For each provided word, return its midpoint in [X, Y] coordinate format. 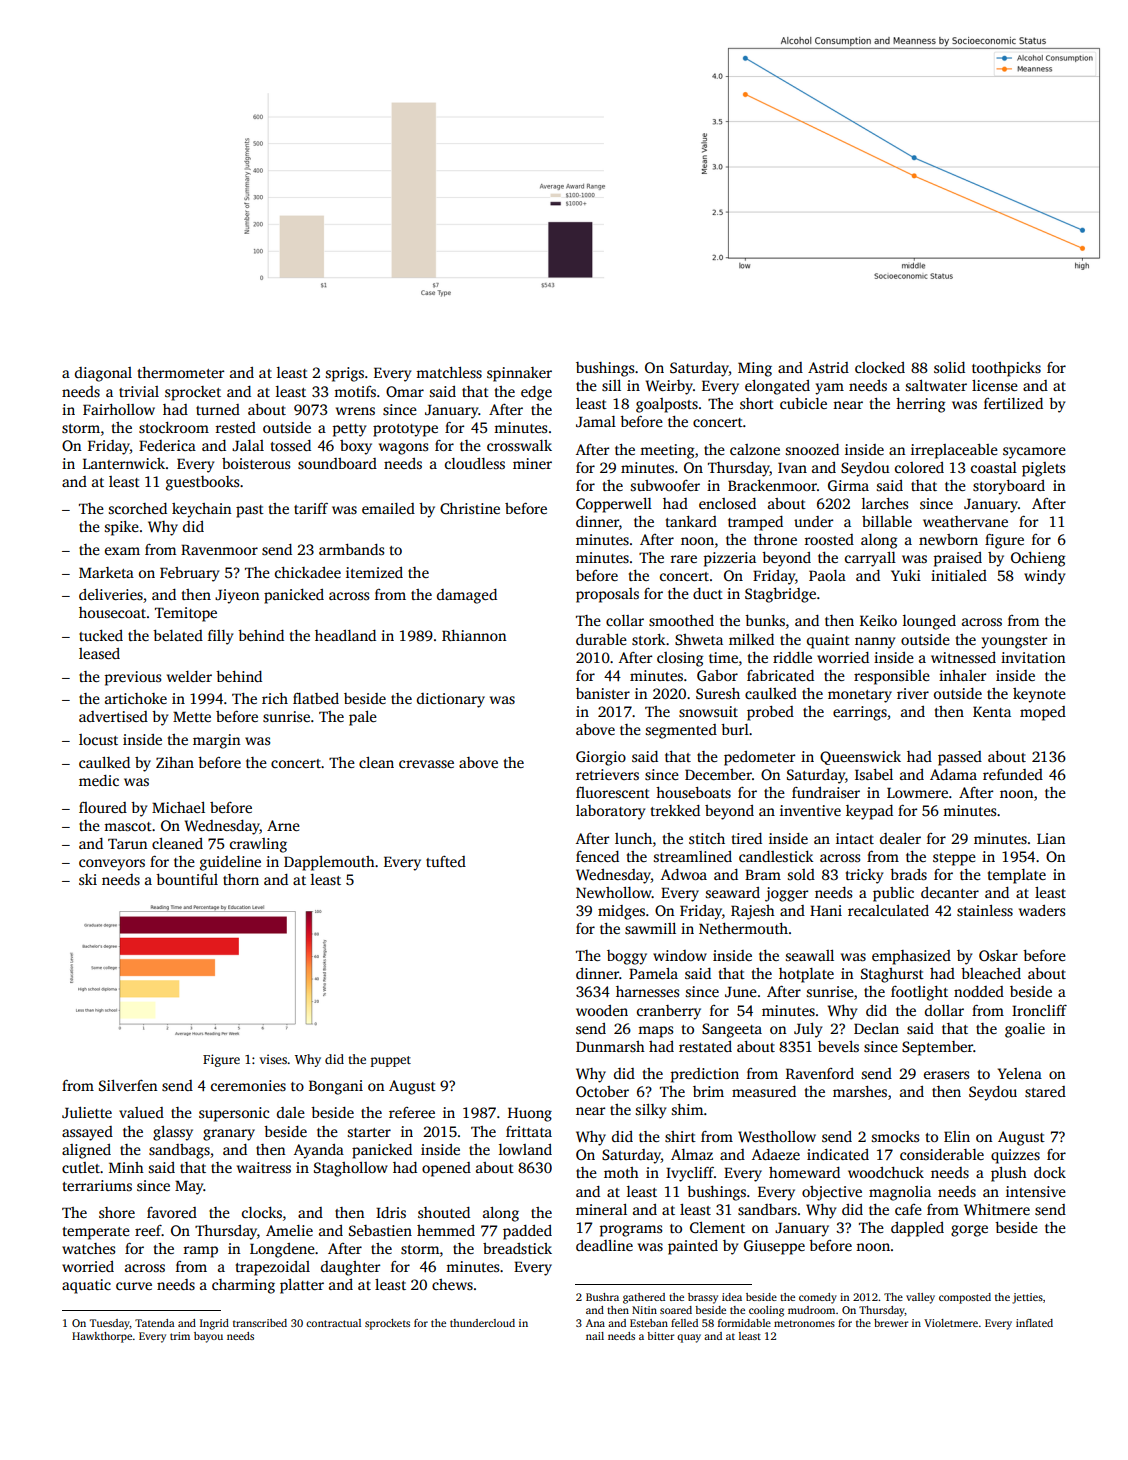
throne [775, 539]
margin [217, 741]
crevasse [426, 764]
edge [536, 393]
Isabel [874, 774]
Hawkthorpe [102, 1337]
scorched [138, 508]
